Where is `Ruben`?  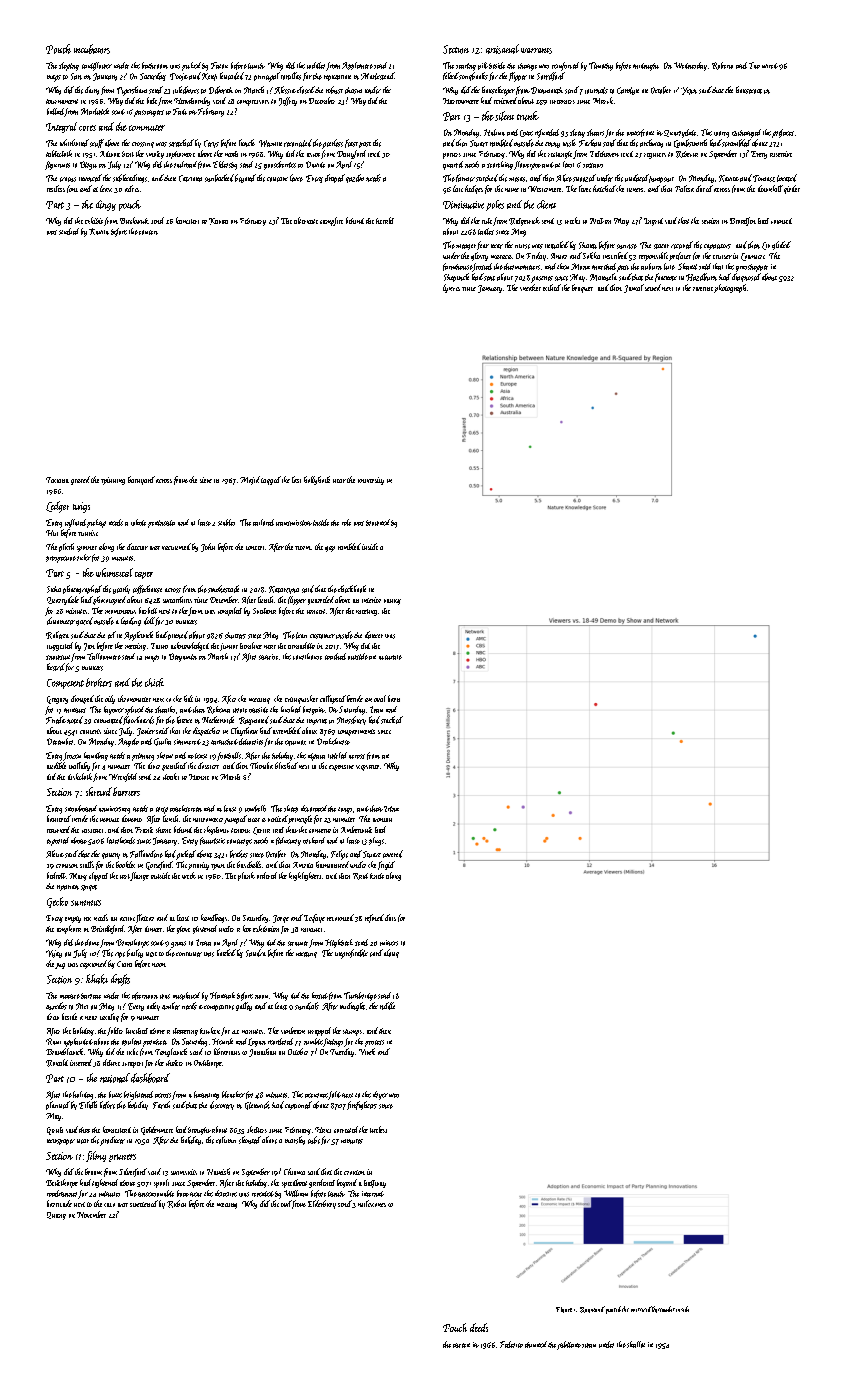
Ruben is located at coordinates (176, 1204).
